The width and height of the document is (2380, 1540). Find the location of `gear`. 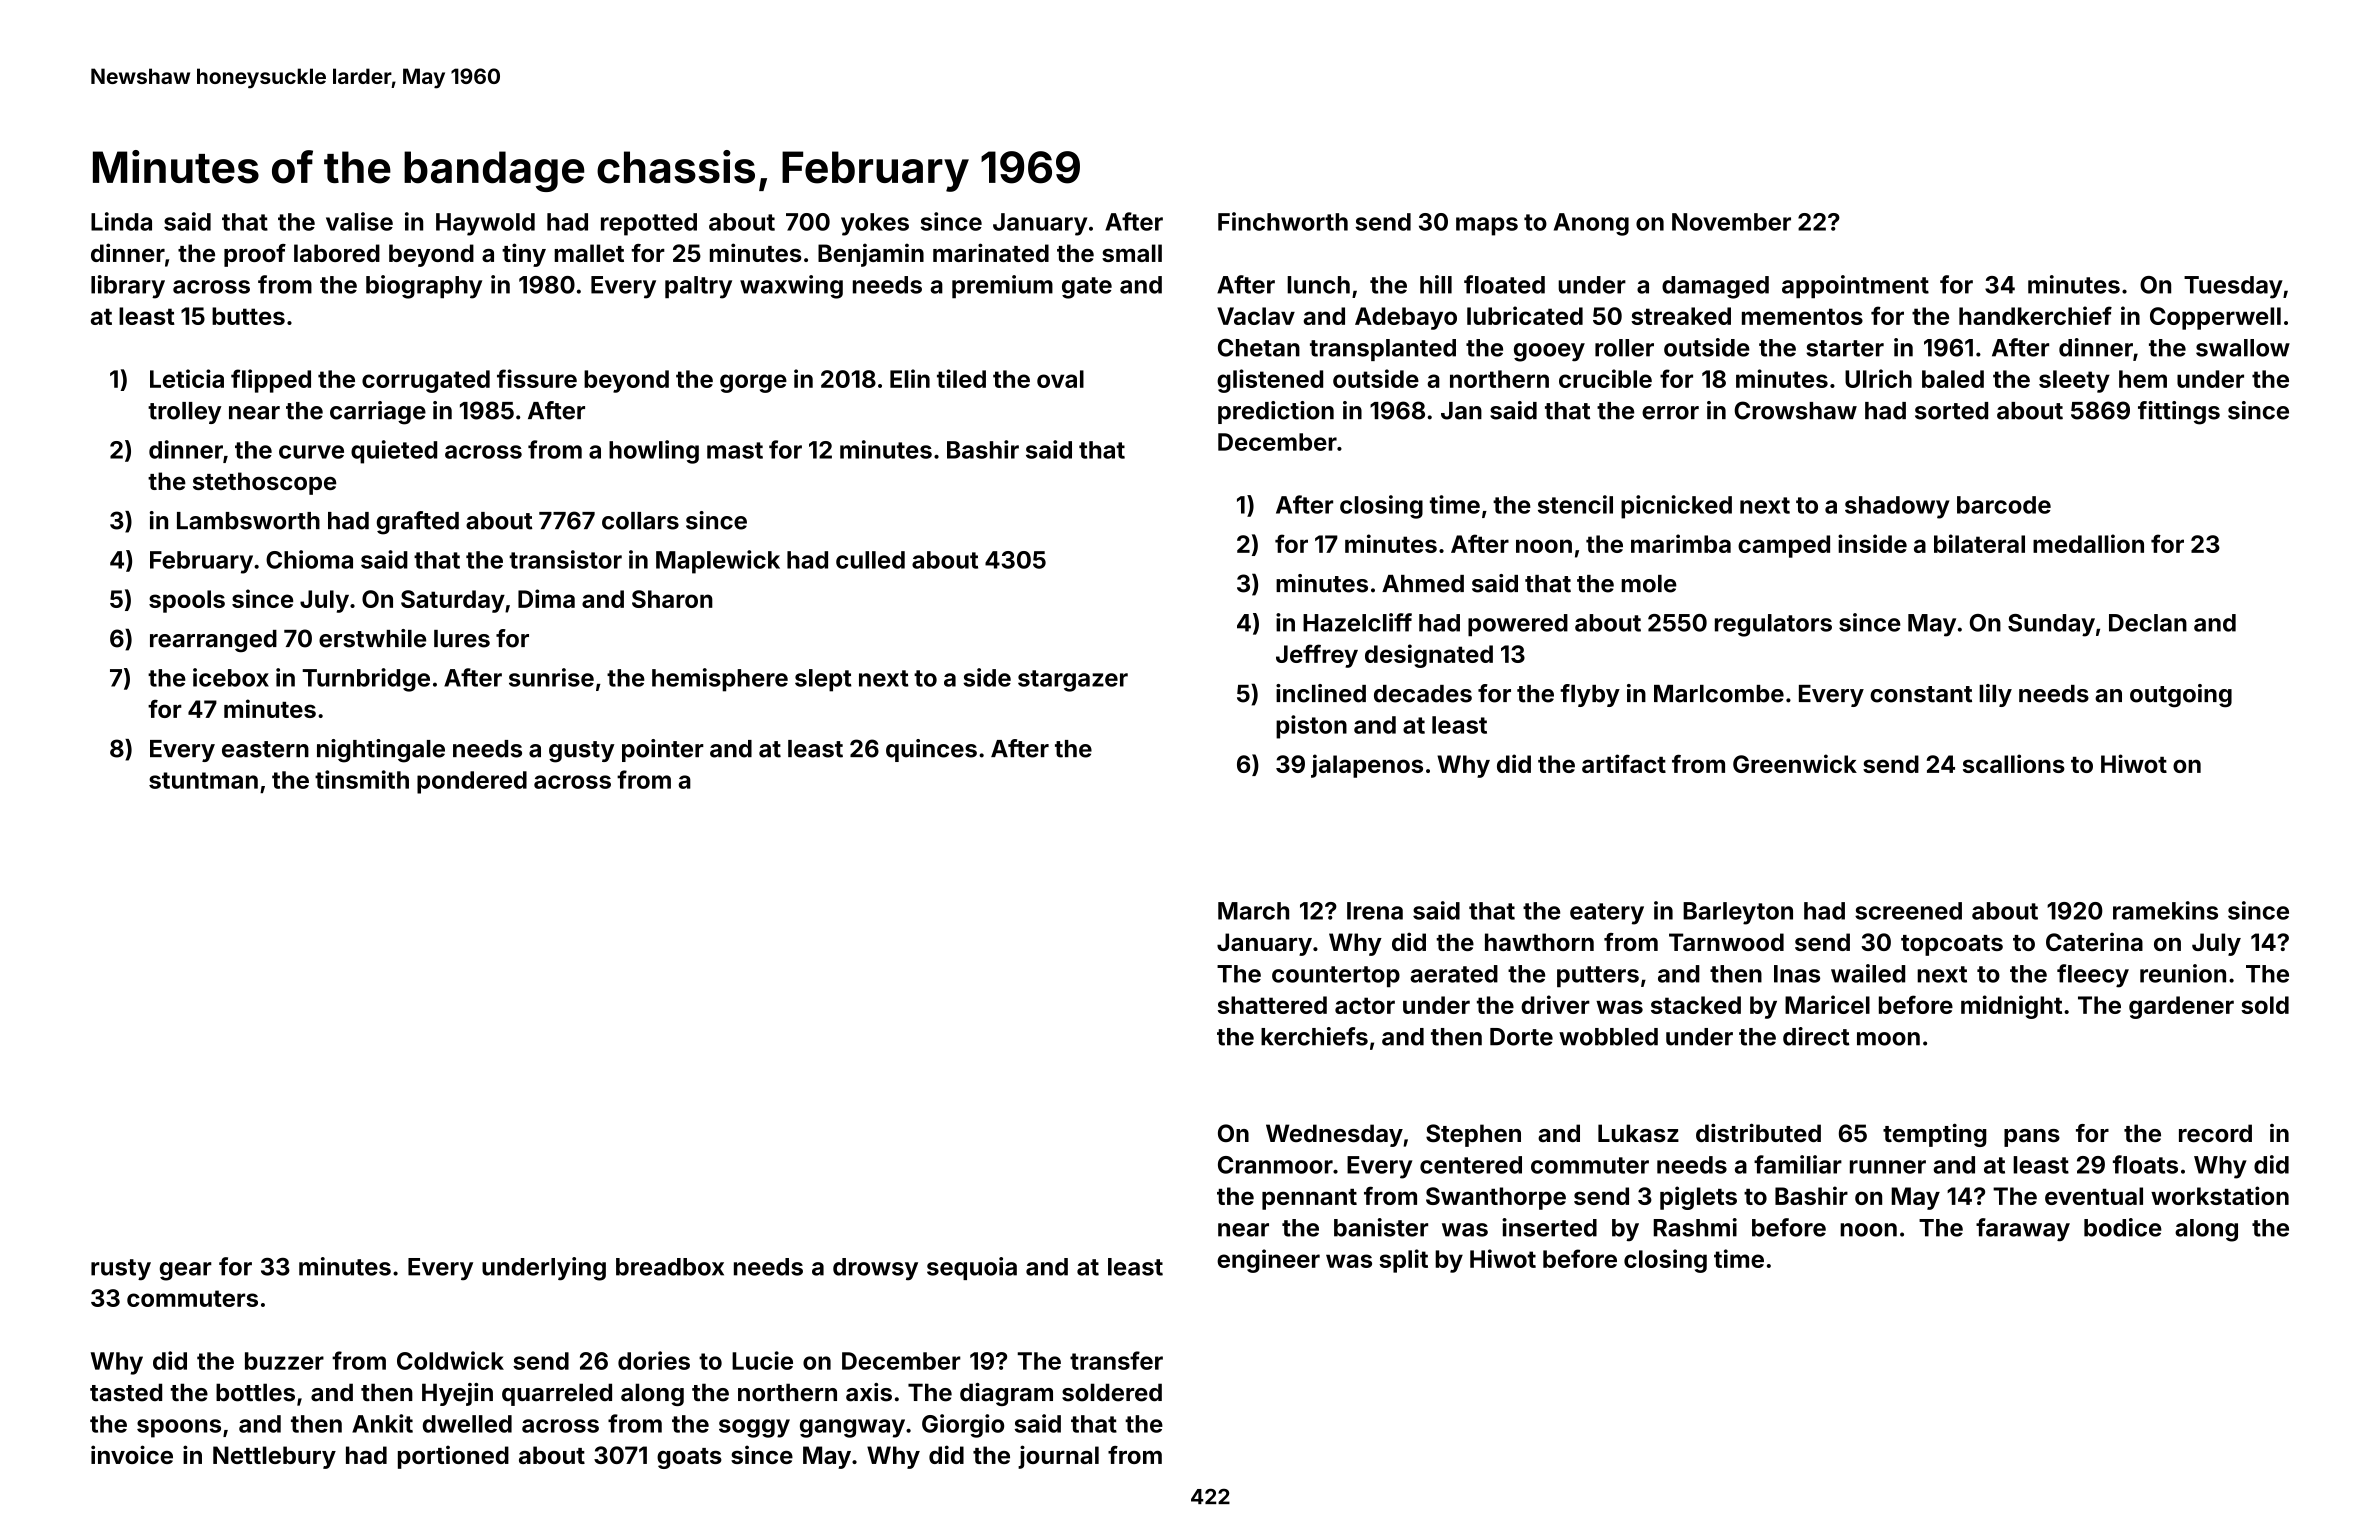

gear is located at coordinates (186, 1271).
